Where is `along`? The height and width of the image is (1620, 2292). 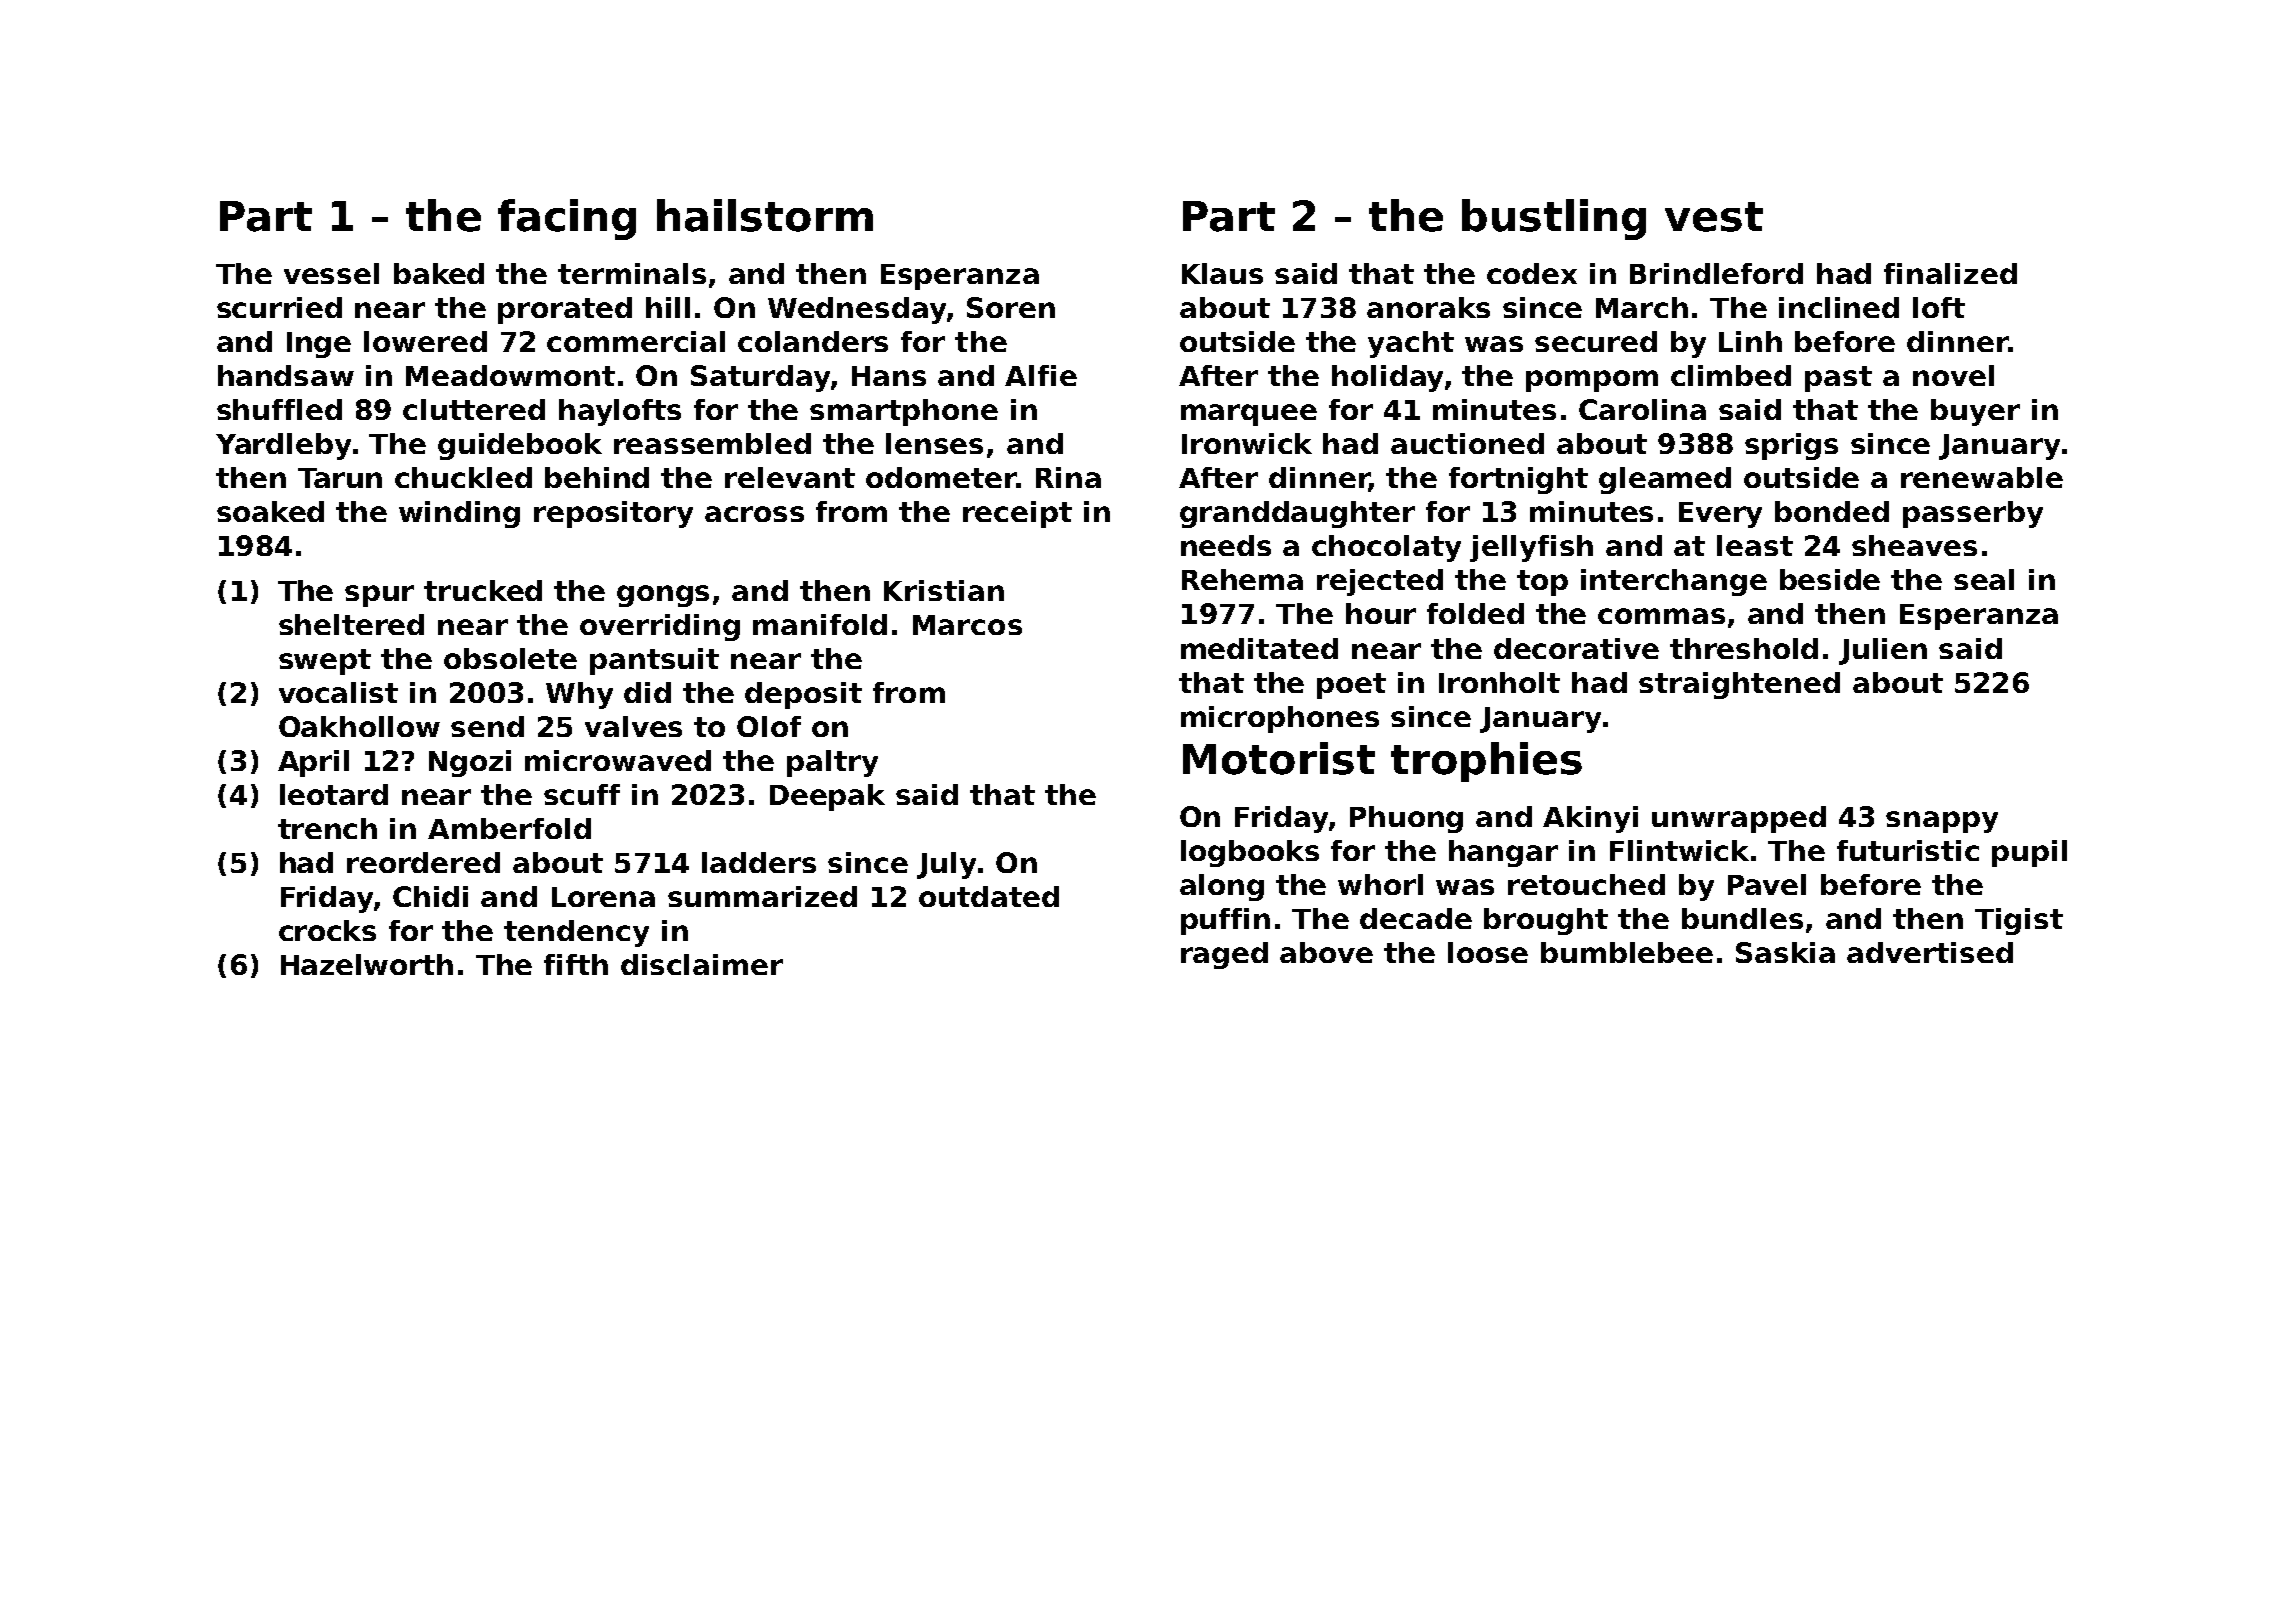 along is located at coordinates (1222, 887).
